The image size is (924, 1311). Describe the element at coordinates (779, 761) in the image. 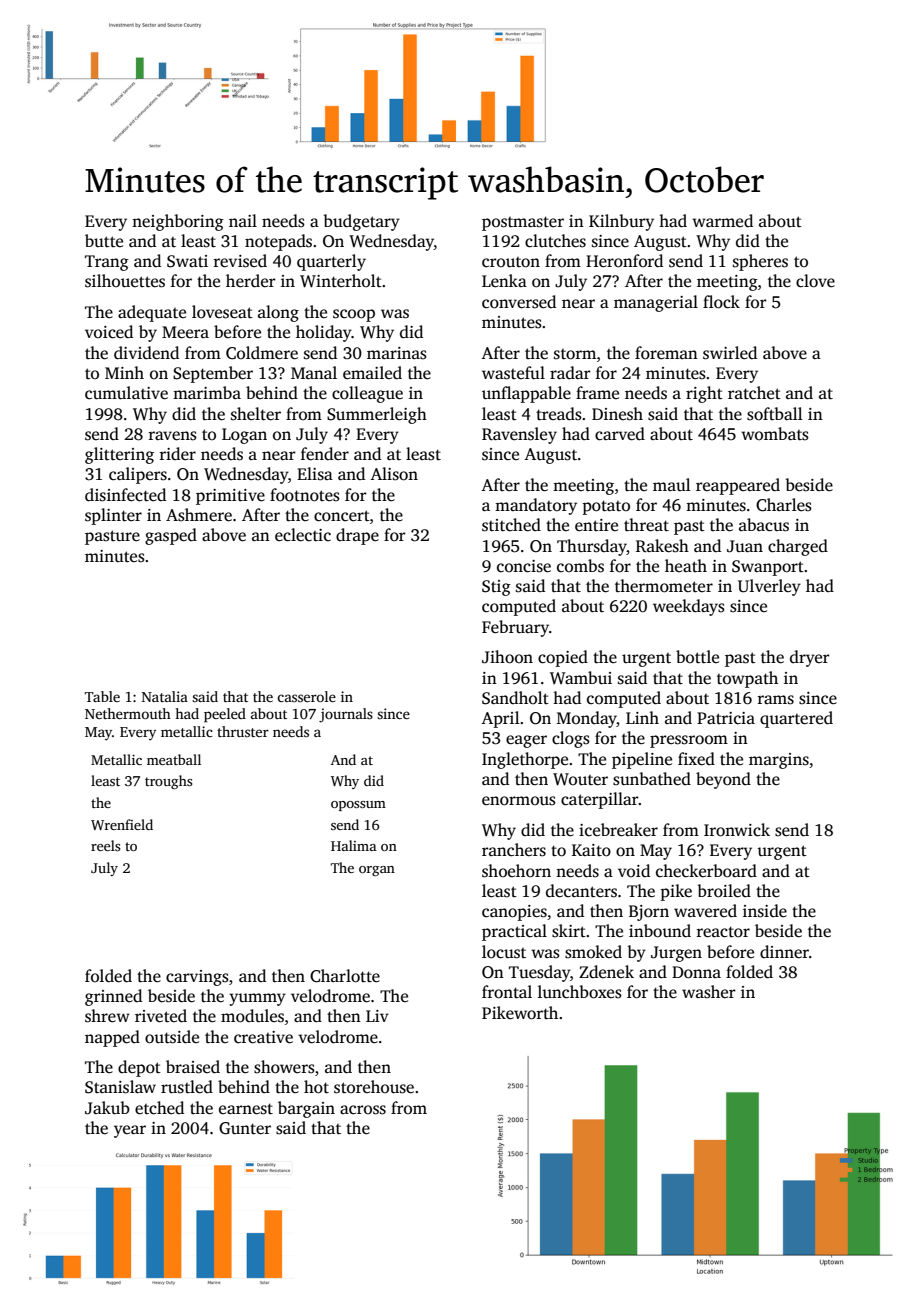

I see `margins` at that location.
